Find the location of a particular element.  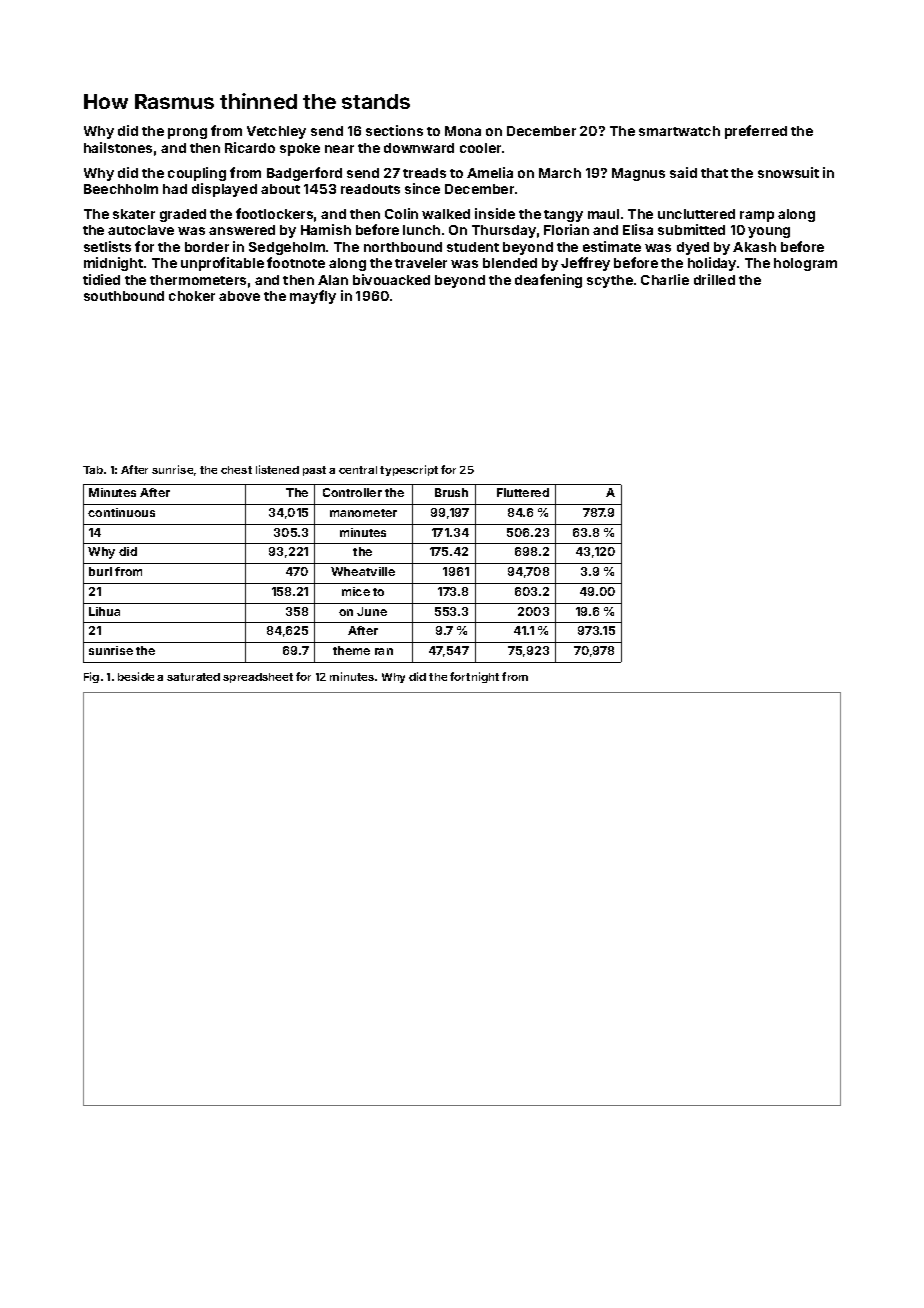

near is located at coordinates (339, 149).
